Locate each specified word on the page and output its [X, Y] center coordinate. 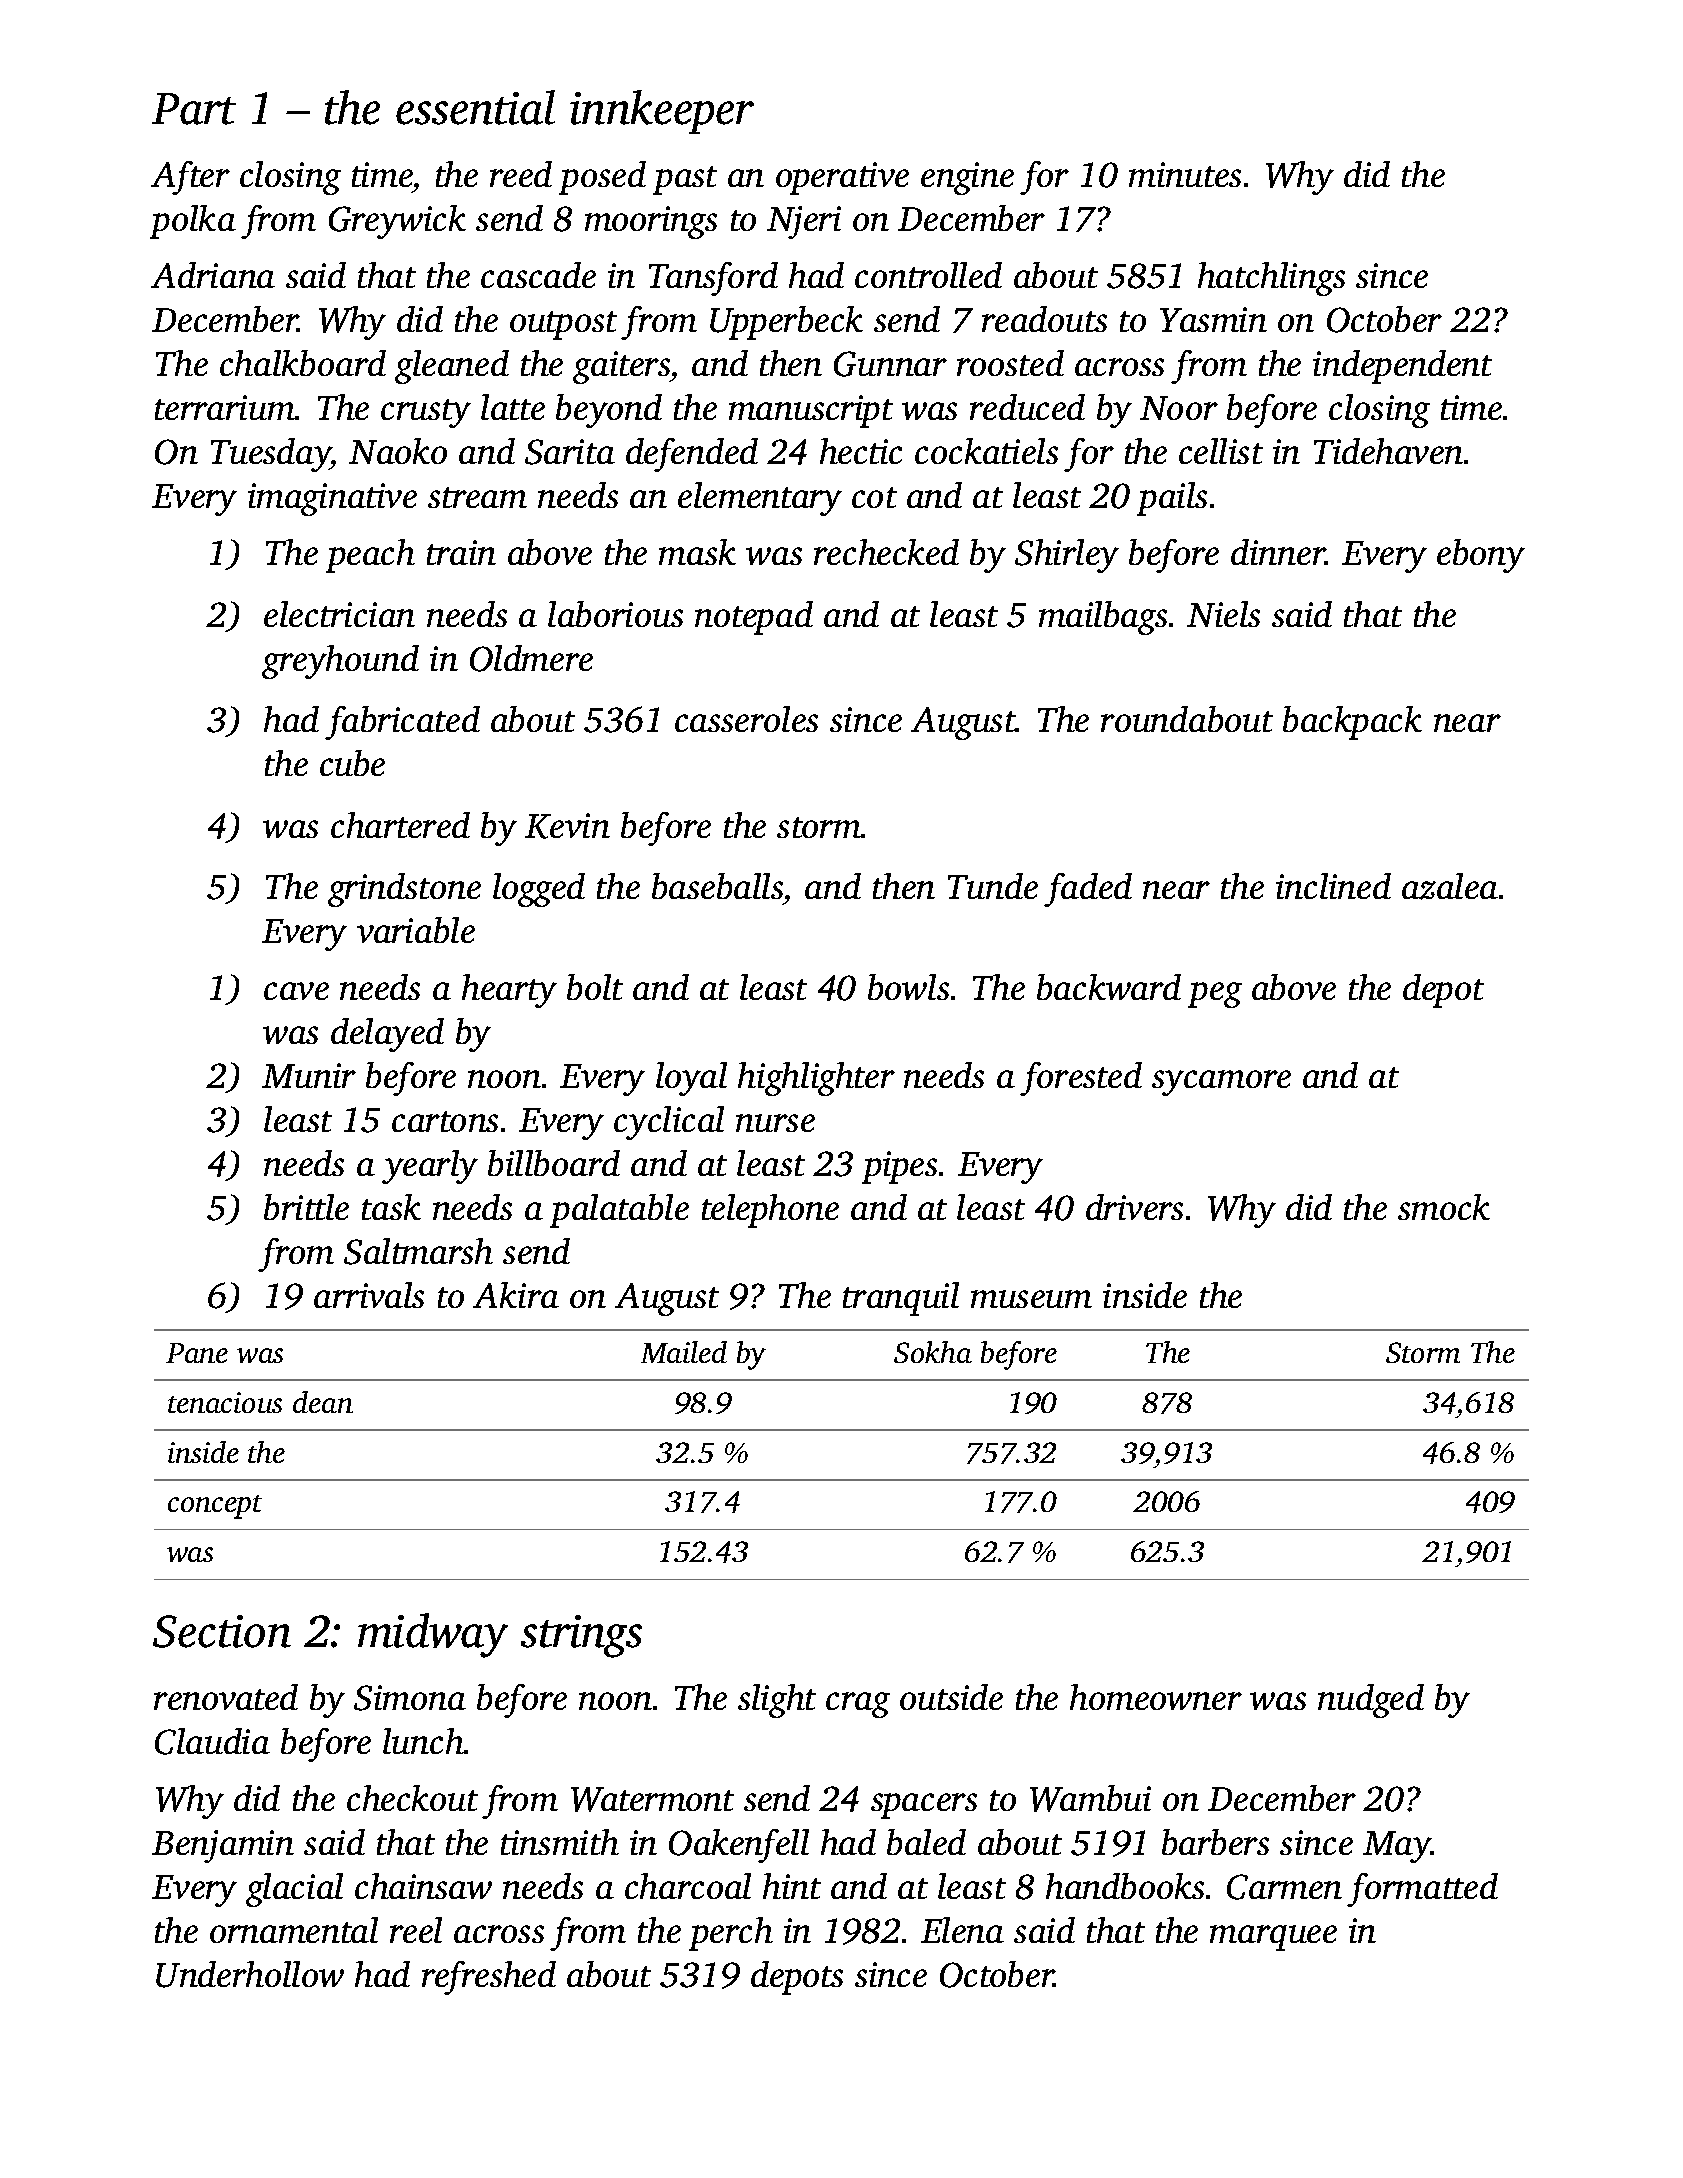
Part [194, 109]
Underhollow [250, 1974]
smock [1444, 1207]
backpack [1352, 723]
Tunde [993, 886]
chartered [400, 825]
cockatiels [986, 451]
